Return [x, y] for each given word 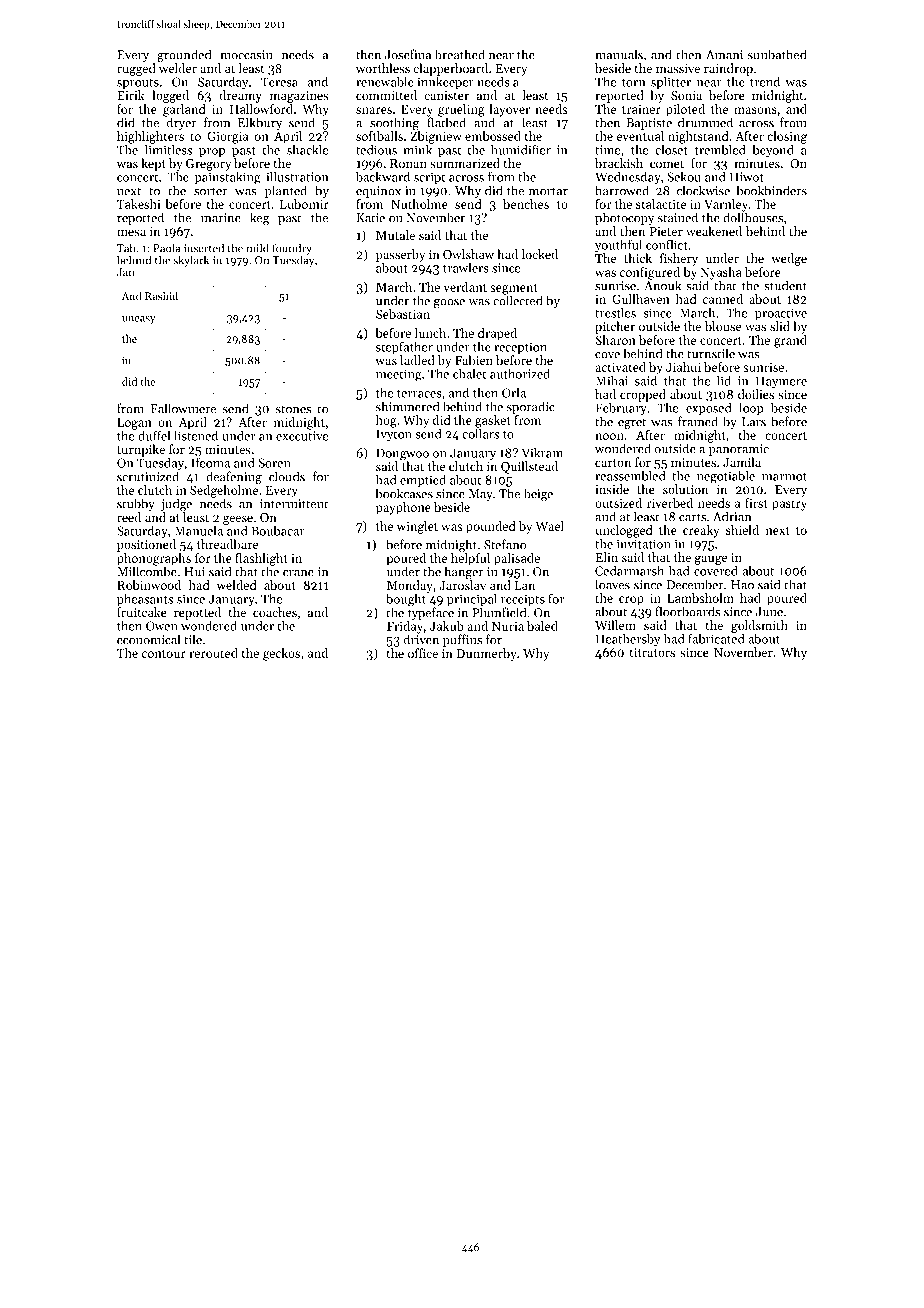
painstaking [228, 178]
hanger [464, 572]
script [429, 178]
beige [538, 494]
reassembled [630, 476]
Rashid [161, 295]
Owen [162, 626]
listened [196, 436]
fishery [679, 259]
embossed [493, 136]
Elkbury [260, 123]
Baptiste [649, 124]
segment [514, 289]
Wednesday [628, 178]
